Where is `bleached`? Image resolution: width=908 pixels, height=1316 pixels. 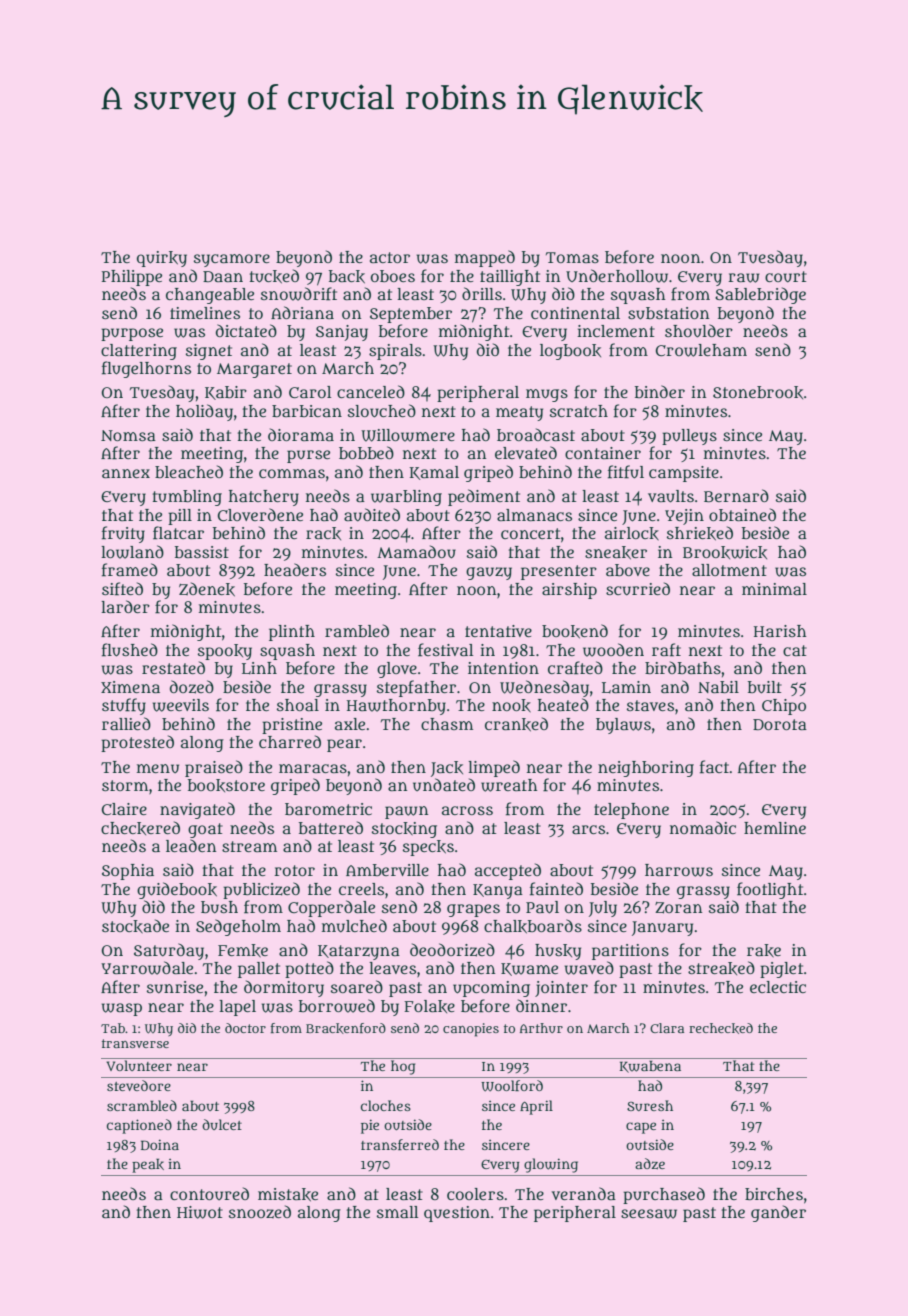 bleached is located at coordinates (189, 471).
